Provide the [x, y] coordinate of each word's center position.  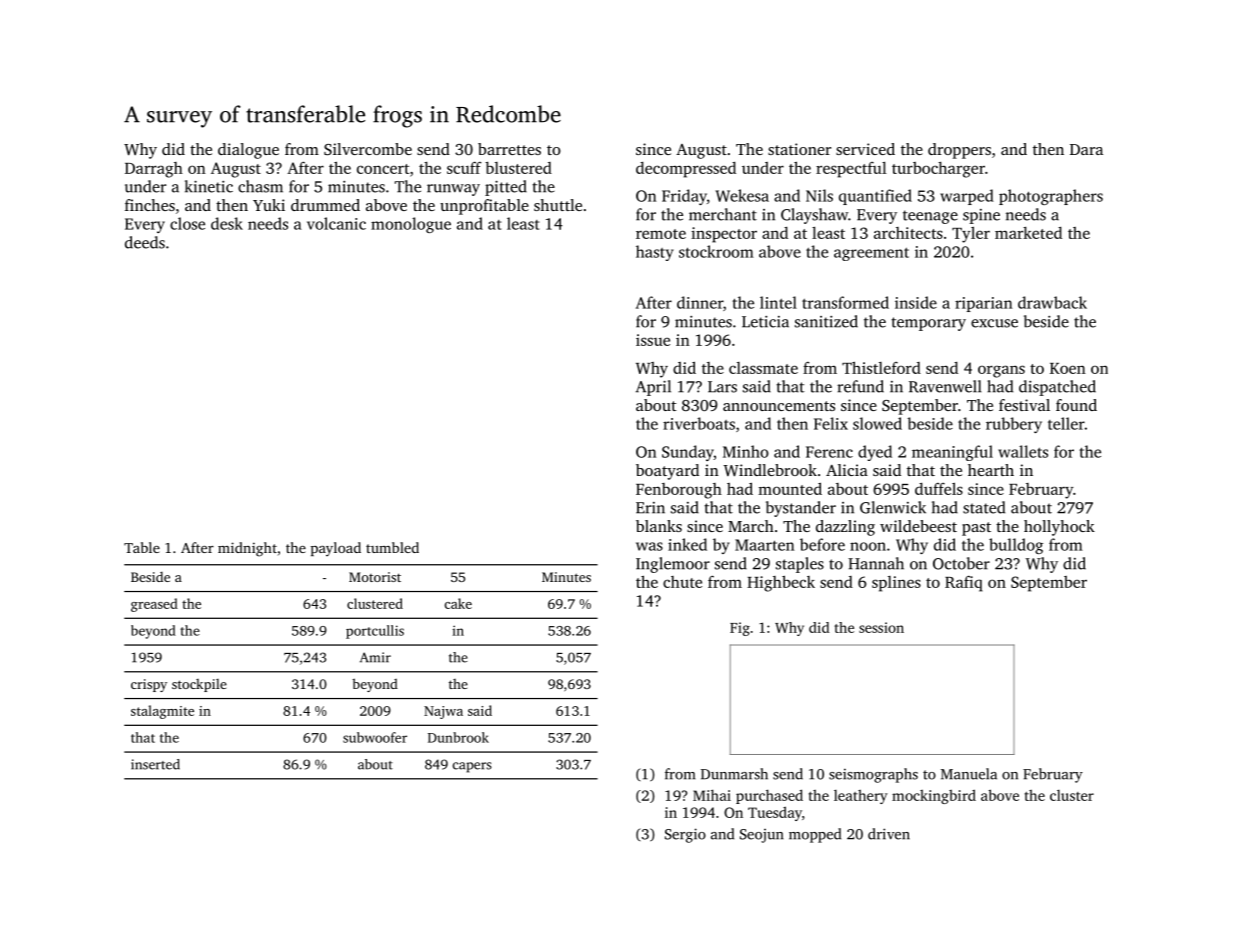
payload [336, 549]
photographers [1051, 197]
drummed [325, 205]
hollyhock [1059, 528]
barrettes [509, 149]
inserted [155, 764]
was [649, 546]
